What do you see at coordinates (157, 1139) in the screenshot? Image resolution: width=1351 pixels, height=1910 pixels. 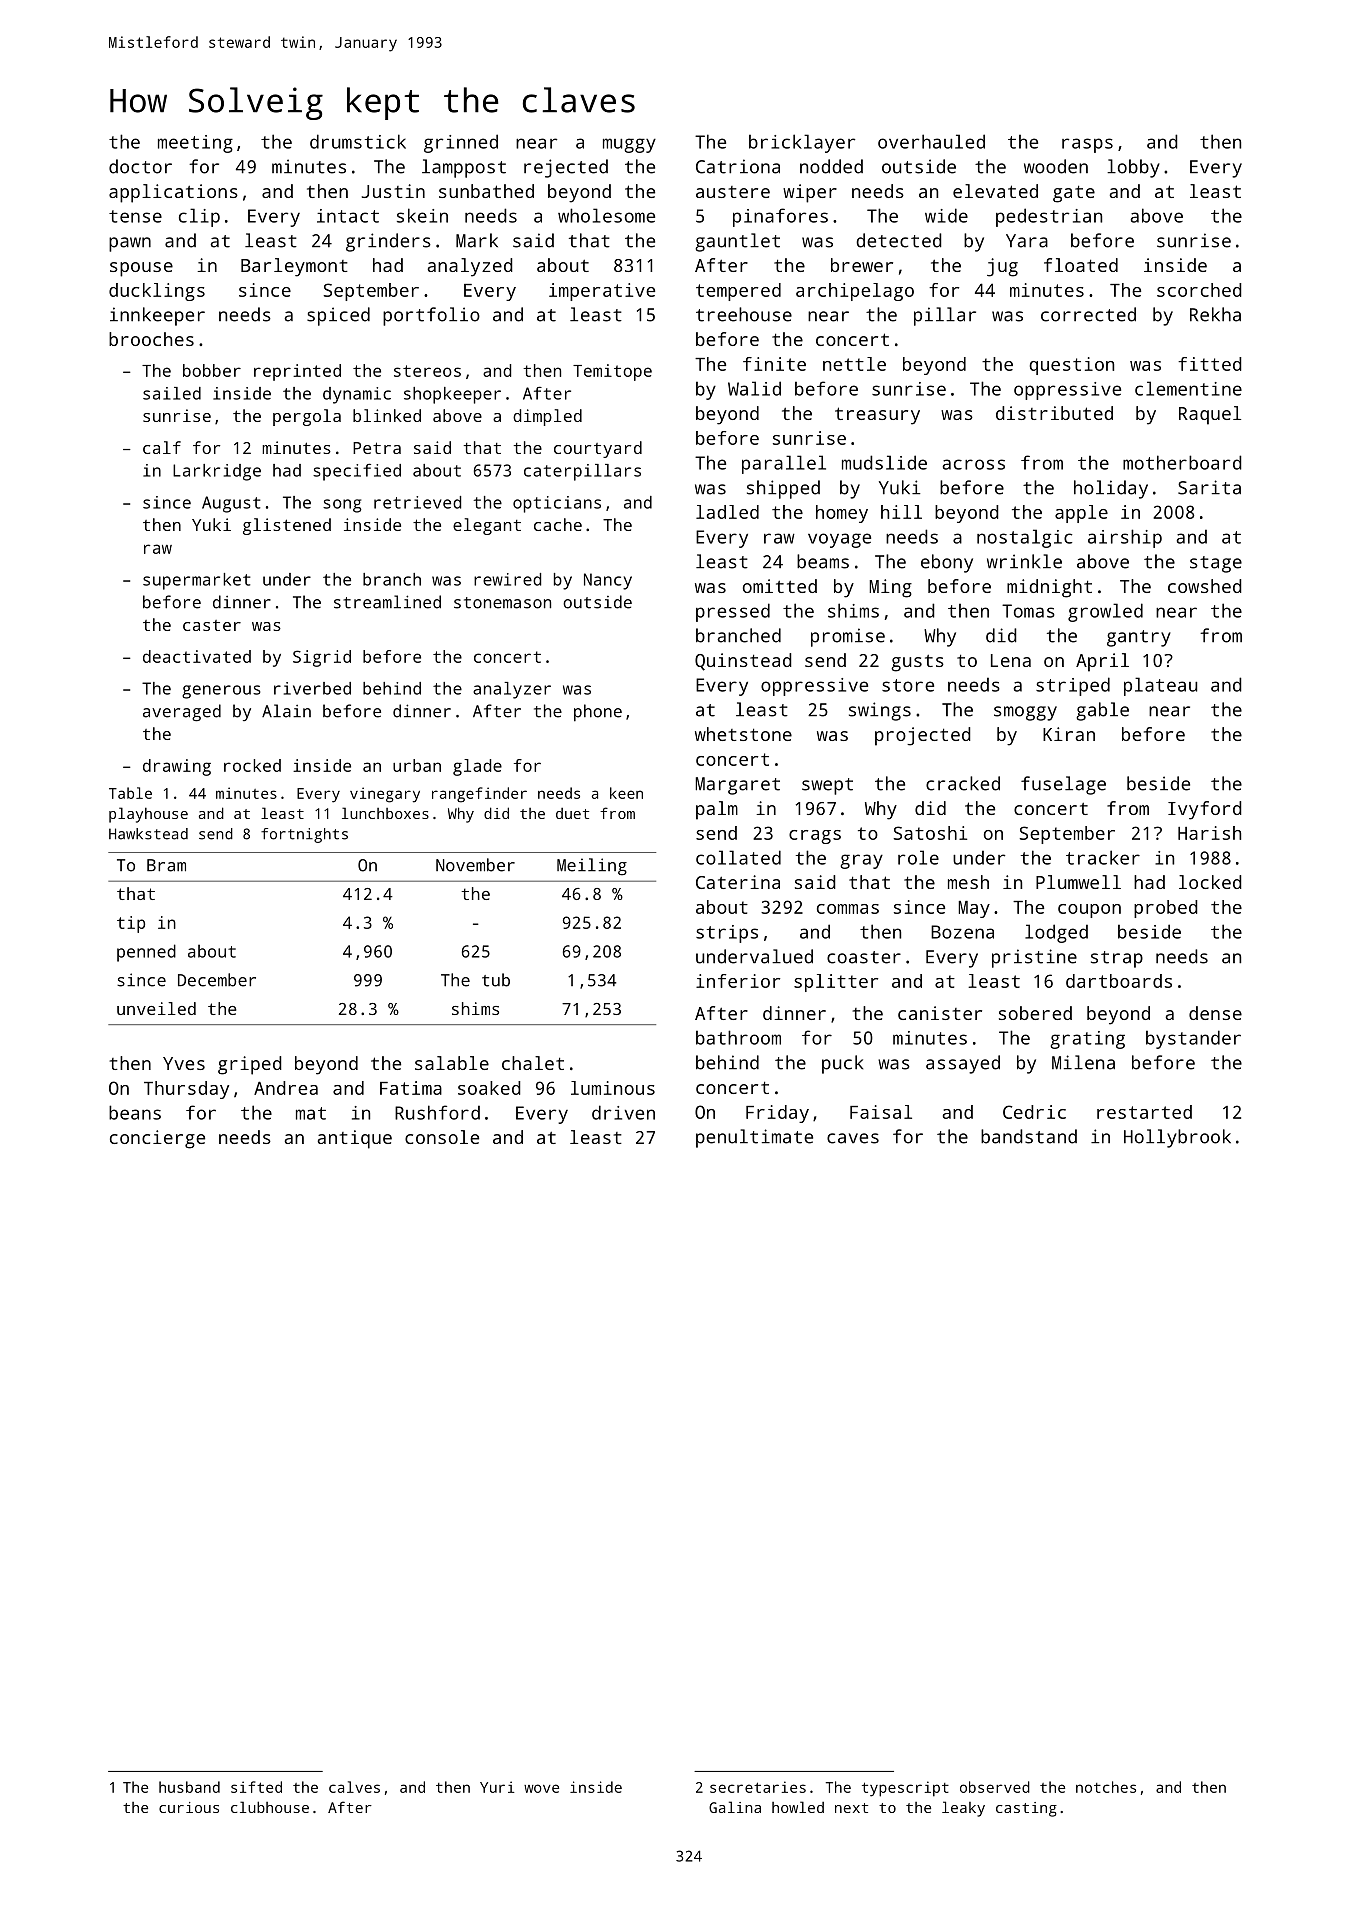 I see `concierge` at bounding box center [157, 1139].
